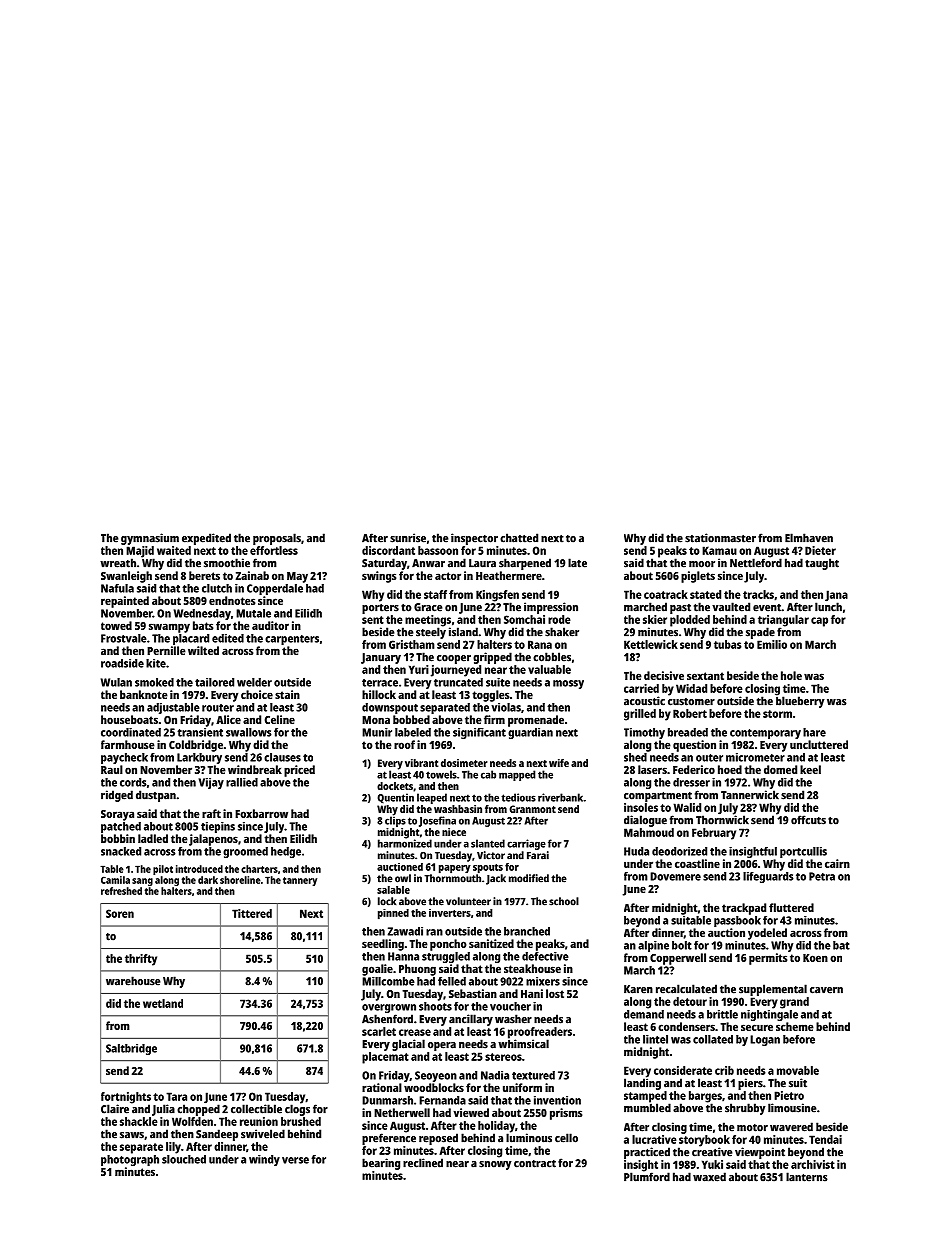 Image resolution: width=952 pixels, height=1233 pixels. What do you see at coordinates (442, 1046) in the document?
I see `opera` at bounding box center [442, 1046].
